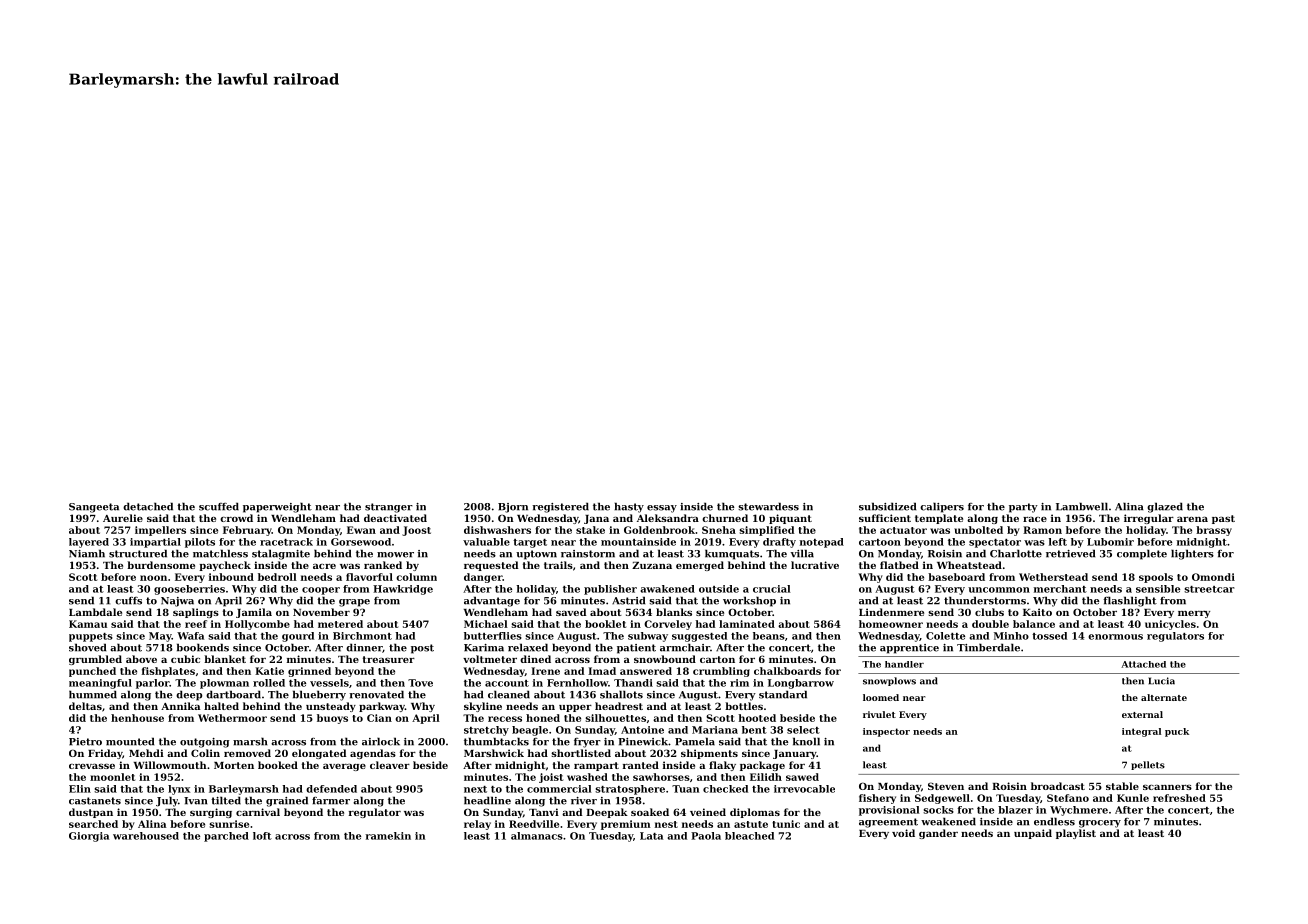  I want to click on saved, so click(571, 612).
